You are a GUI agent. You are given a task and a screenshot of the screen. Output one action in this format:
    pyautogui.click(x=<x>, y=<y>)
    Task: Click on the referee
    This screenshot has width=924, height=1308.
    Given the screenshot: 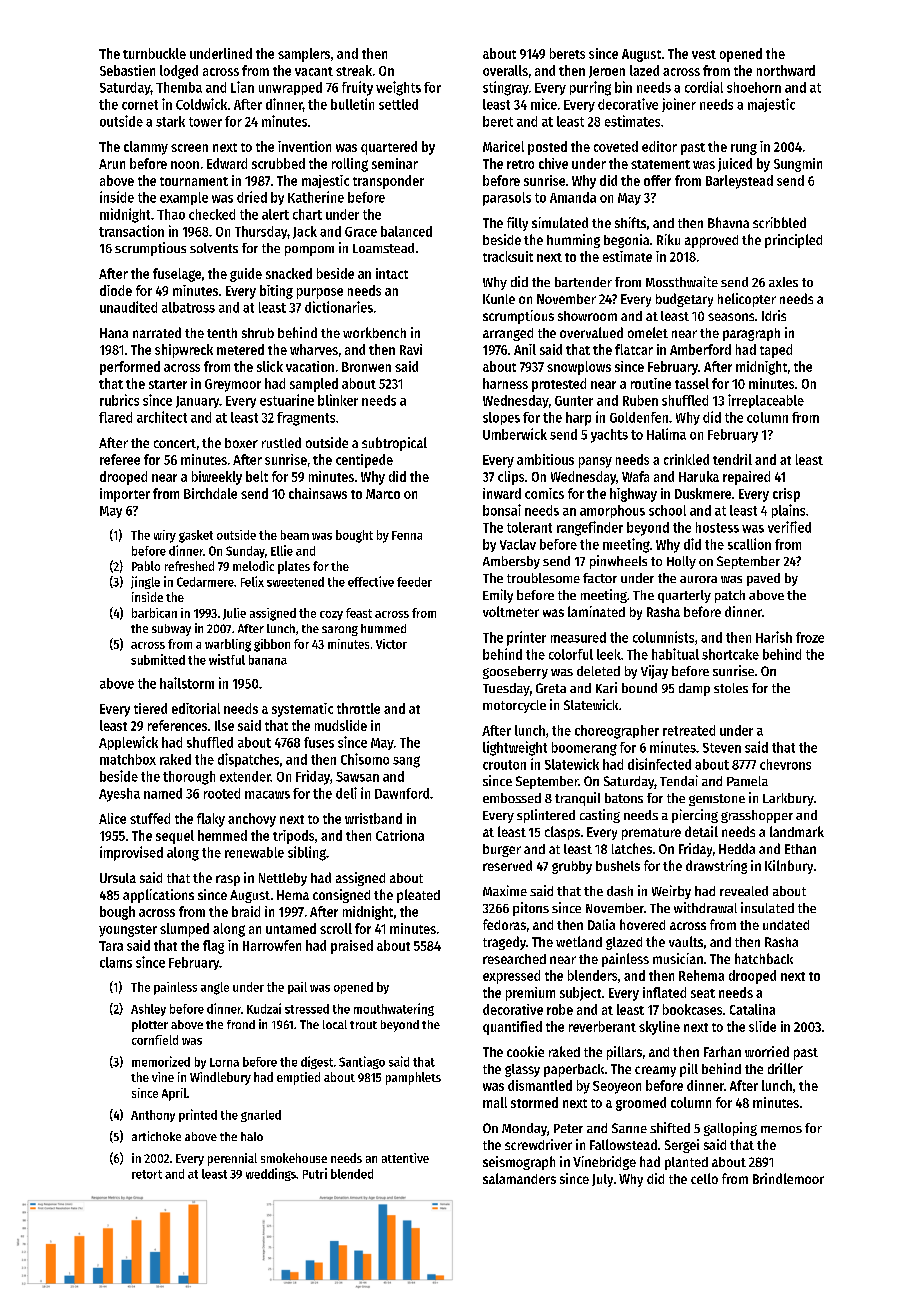 What is the action you would take?
    pyautogui.click(x=120, y=459)
